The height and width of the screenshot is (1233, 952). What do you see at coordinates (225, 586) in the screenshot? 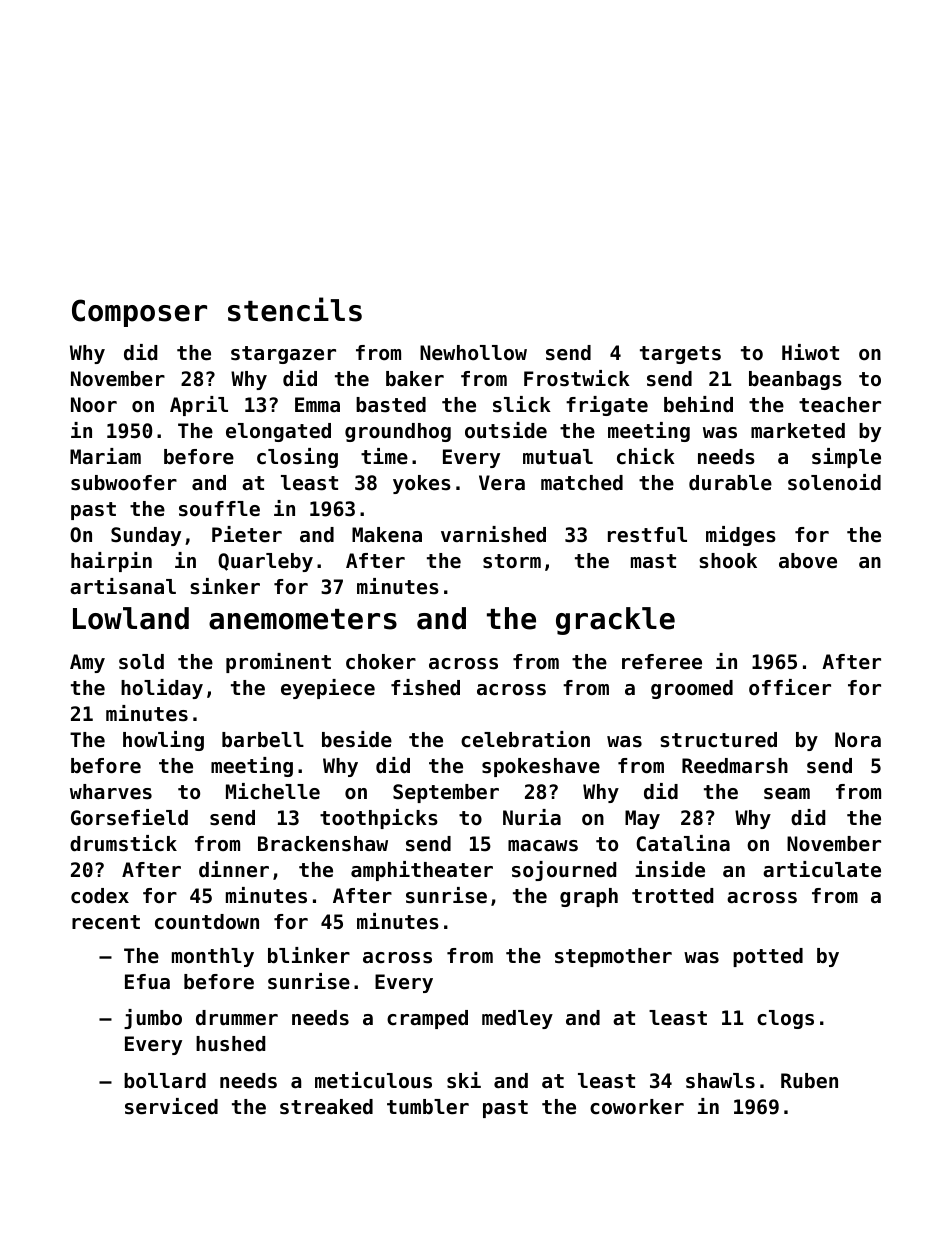
I see `sinker` at bounding box center [225, 586].
